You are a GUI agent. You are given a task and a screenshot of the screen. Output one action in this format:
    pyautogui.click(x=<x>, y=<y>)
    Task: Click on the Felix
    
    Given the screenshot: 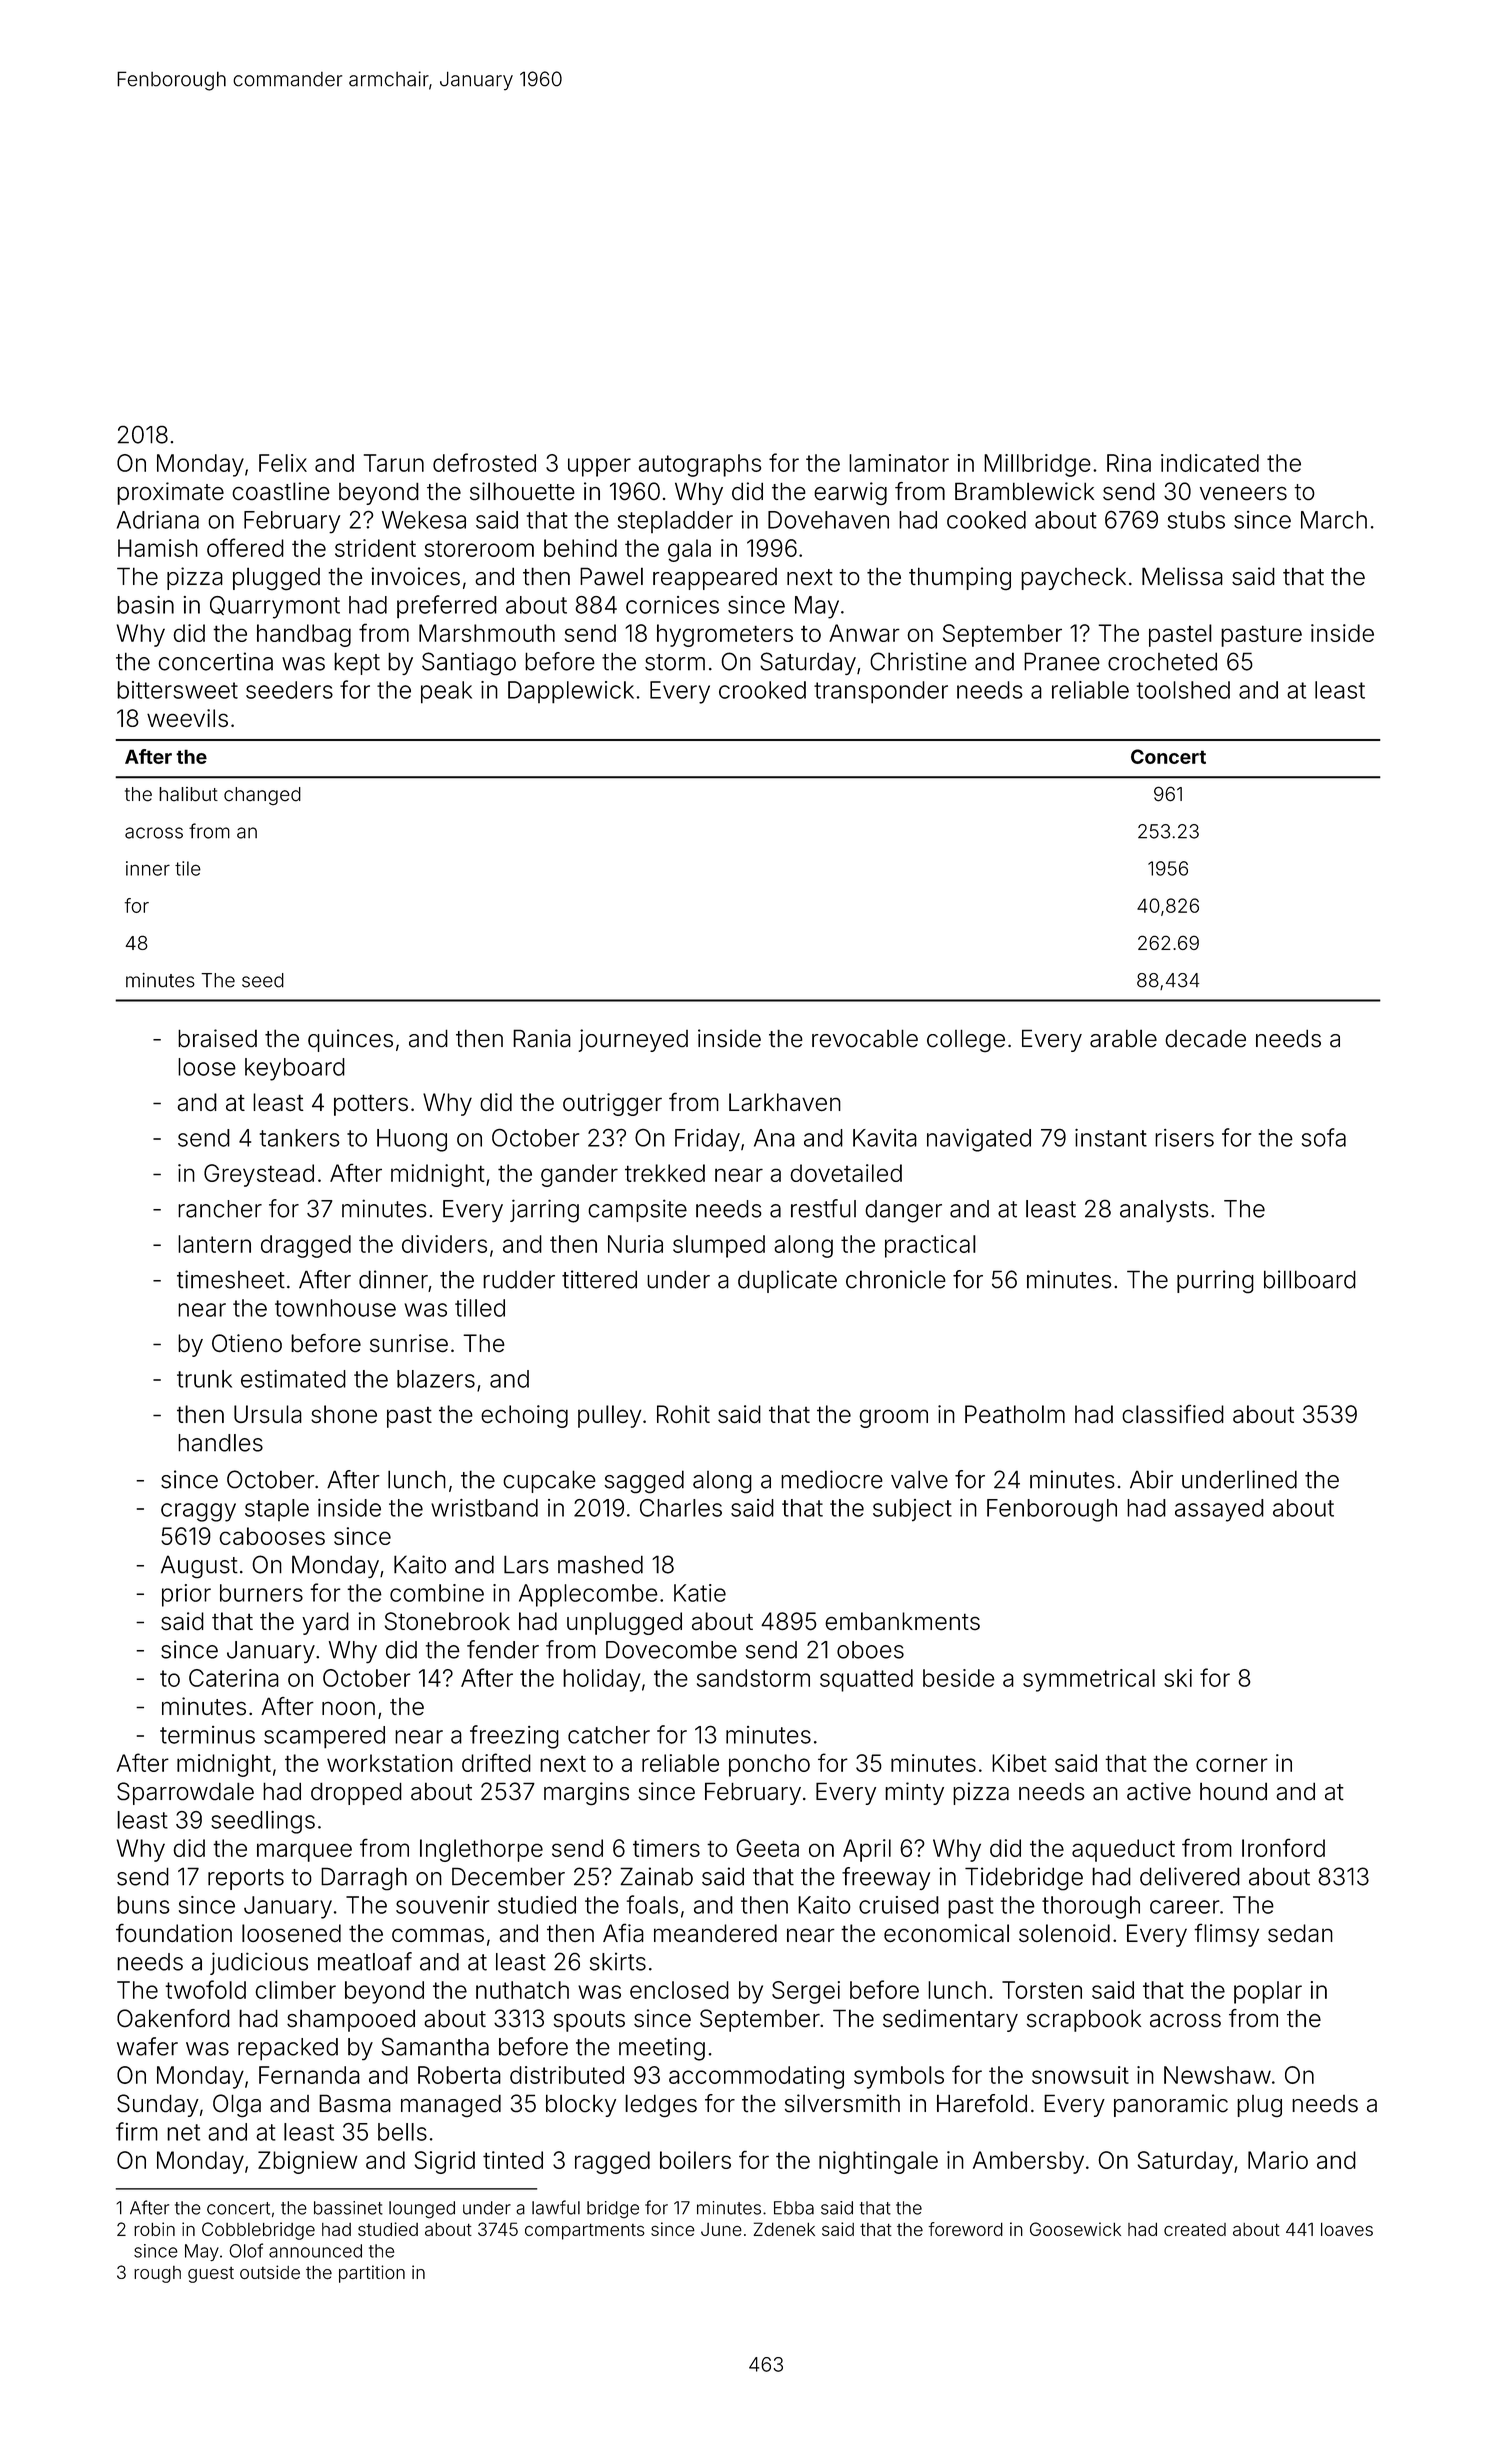 What is the action you would take?
    pyautogui.click(x=283, y=463)
